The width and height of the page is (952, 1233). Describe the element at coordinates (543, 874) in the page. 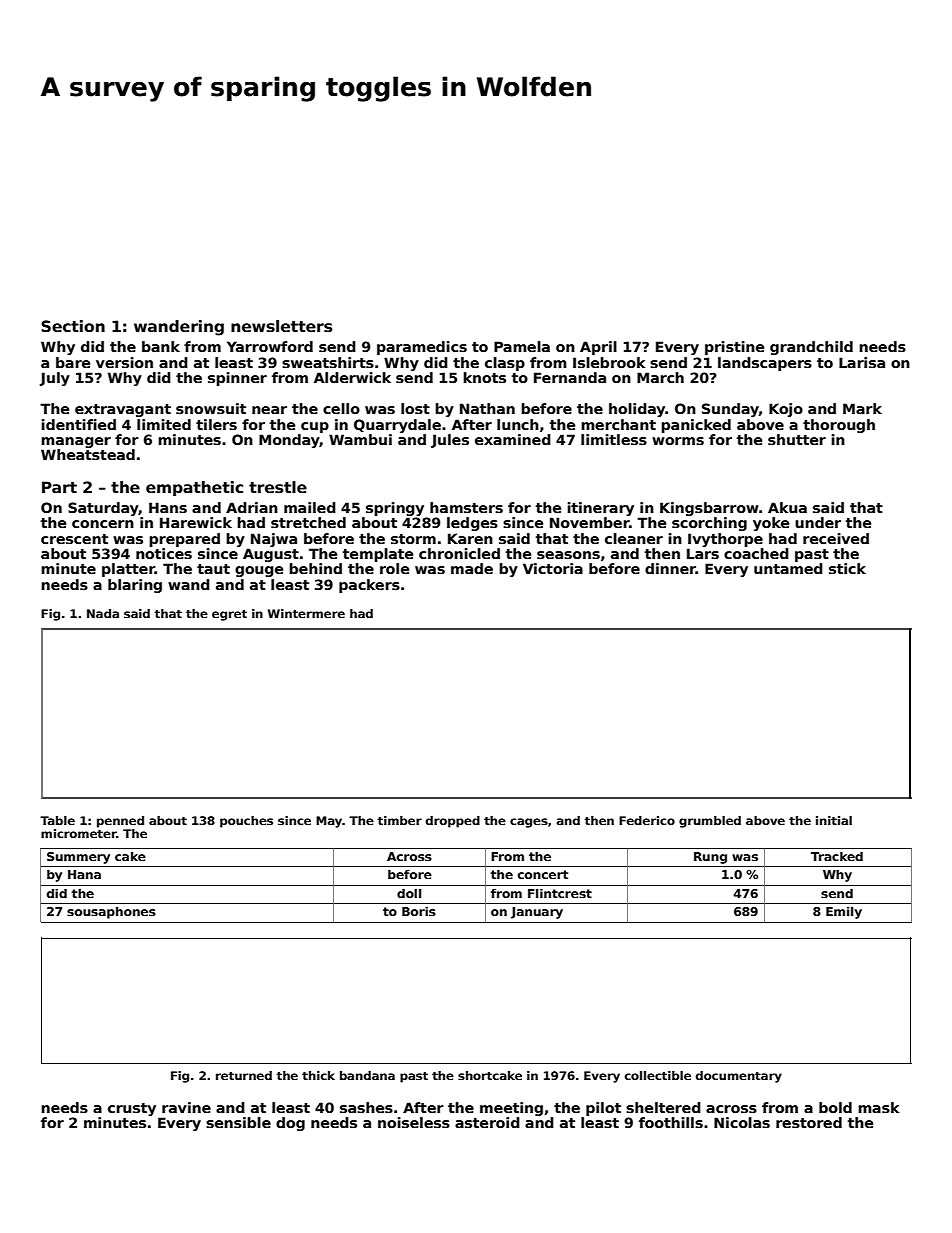

I see `concert` at that location.
